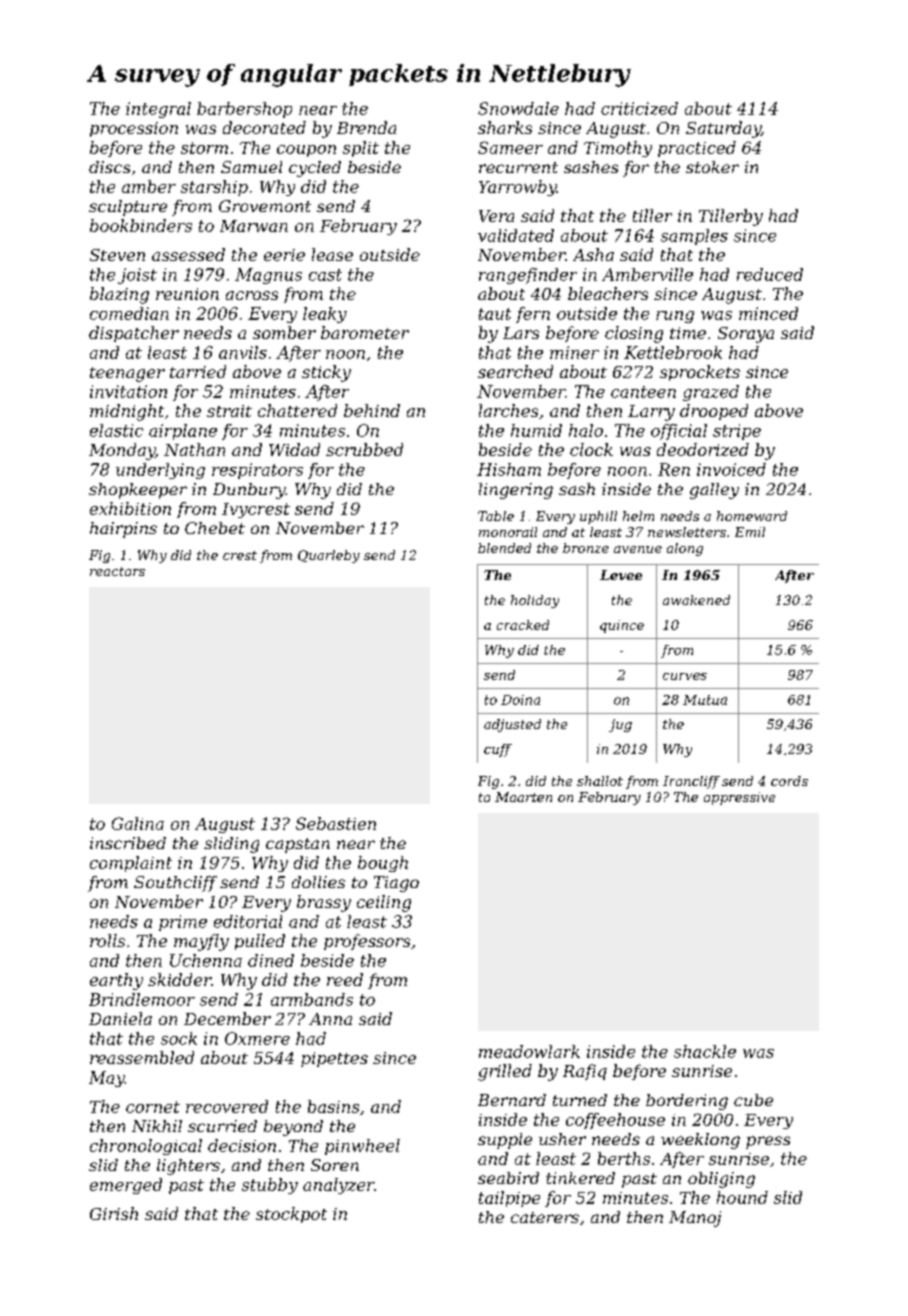  Describe the element at coordinates (153, 1107) in the page. I see `cornet` at that location.
